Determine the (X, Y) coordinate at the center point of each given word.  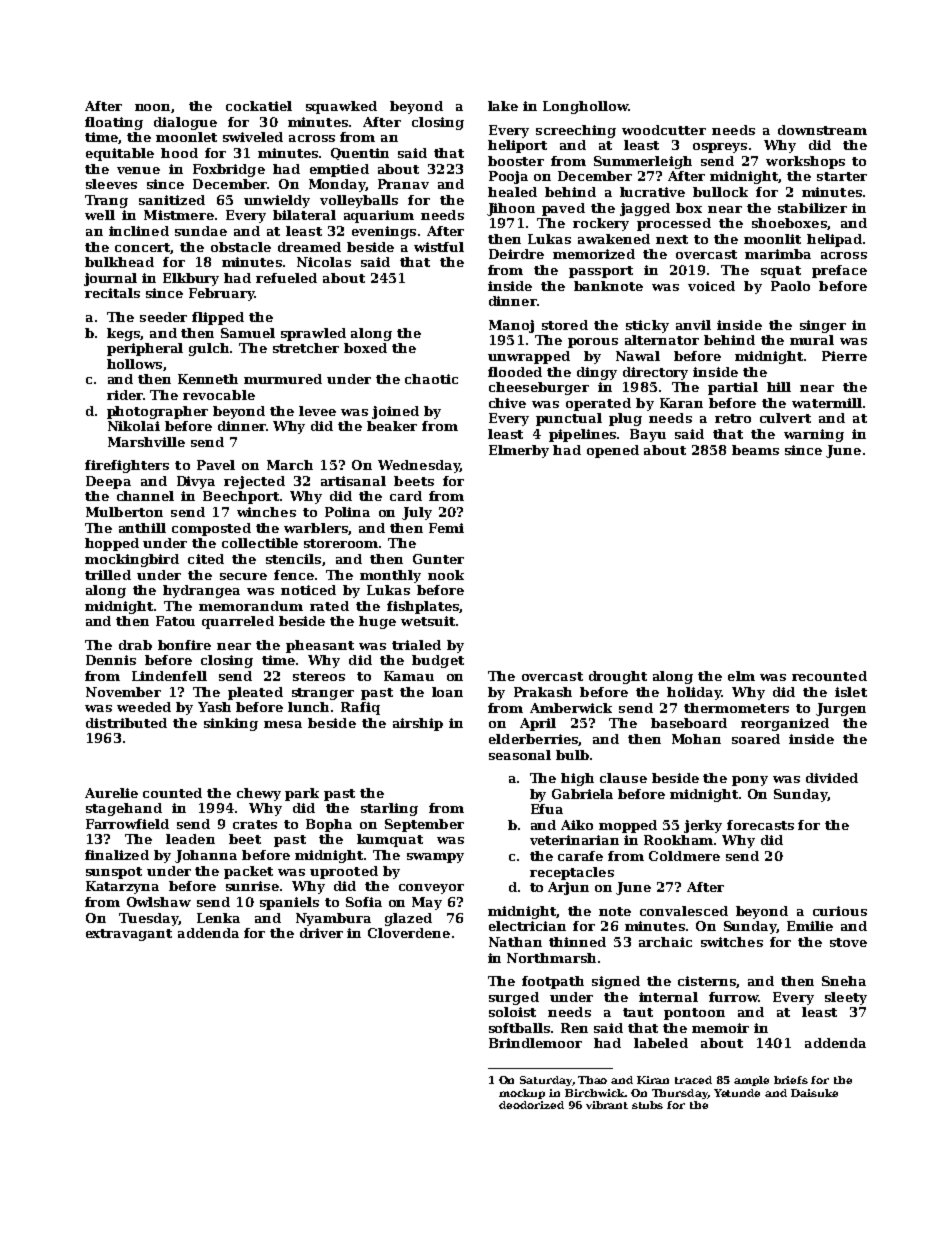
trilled (108, 575)
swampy (435, 858)
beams (755, 450)
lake (503, 106)
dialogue (185, 123)
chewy (259, 794)
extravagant (129, 935)
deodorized (531, 1105)
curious (840, 911)
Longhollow (586, 107)
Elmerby (519, 451)
